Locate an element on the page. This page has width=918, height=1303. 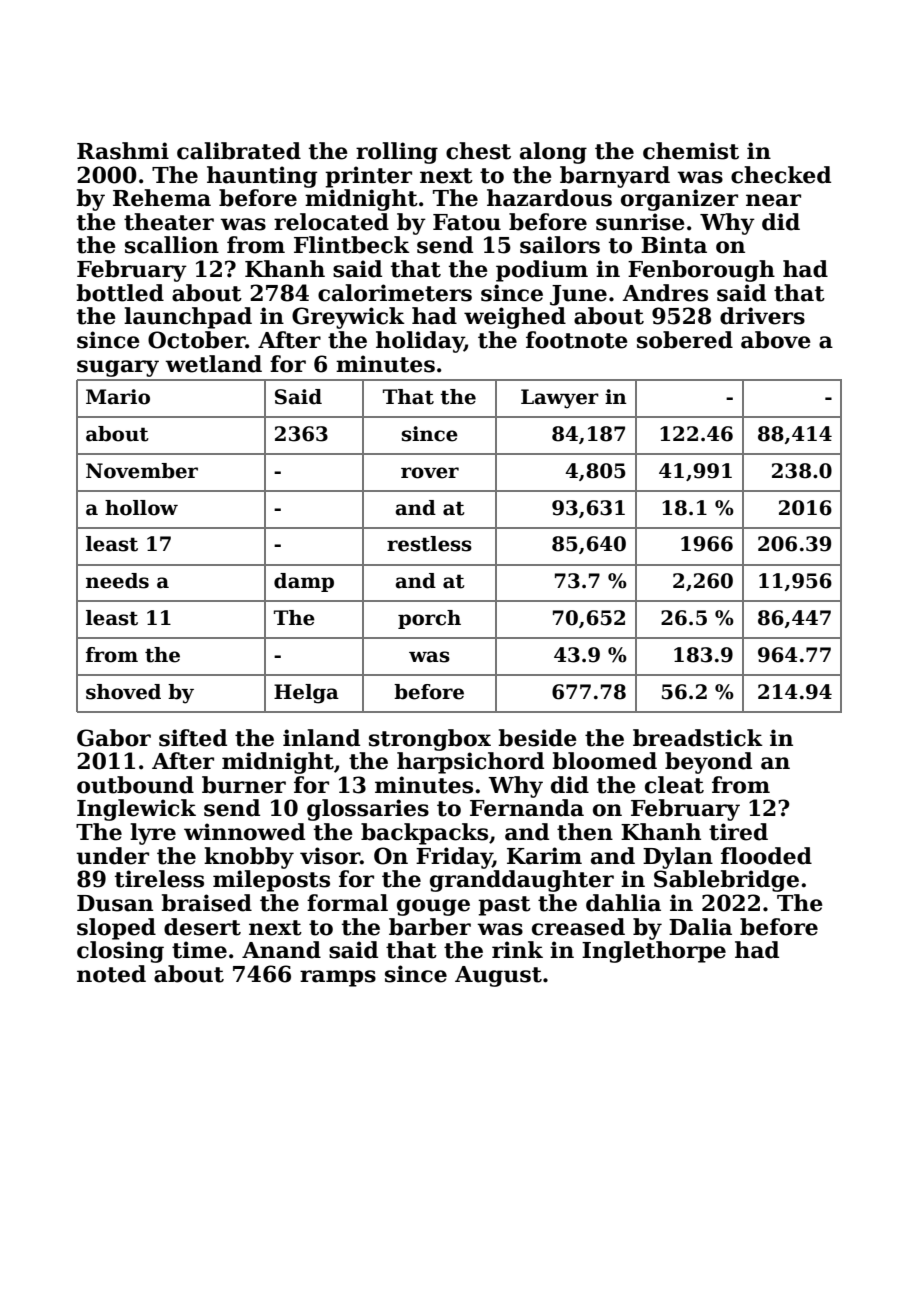
strongbox is located at coordinates (430, 740).
